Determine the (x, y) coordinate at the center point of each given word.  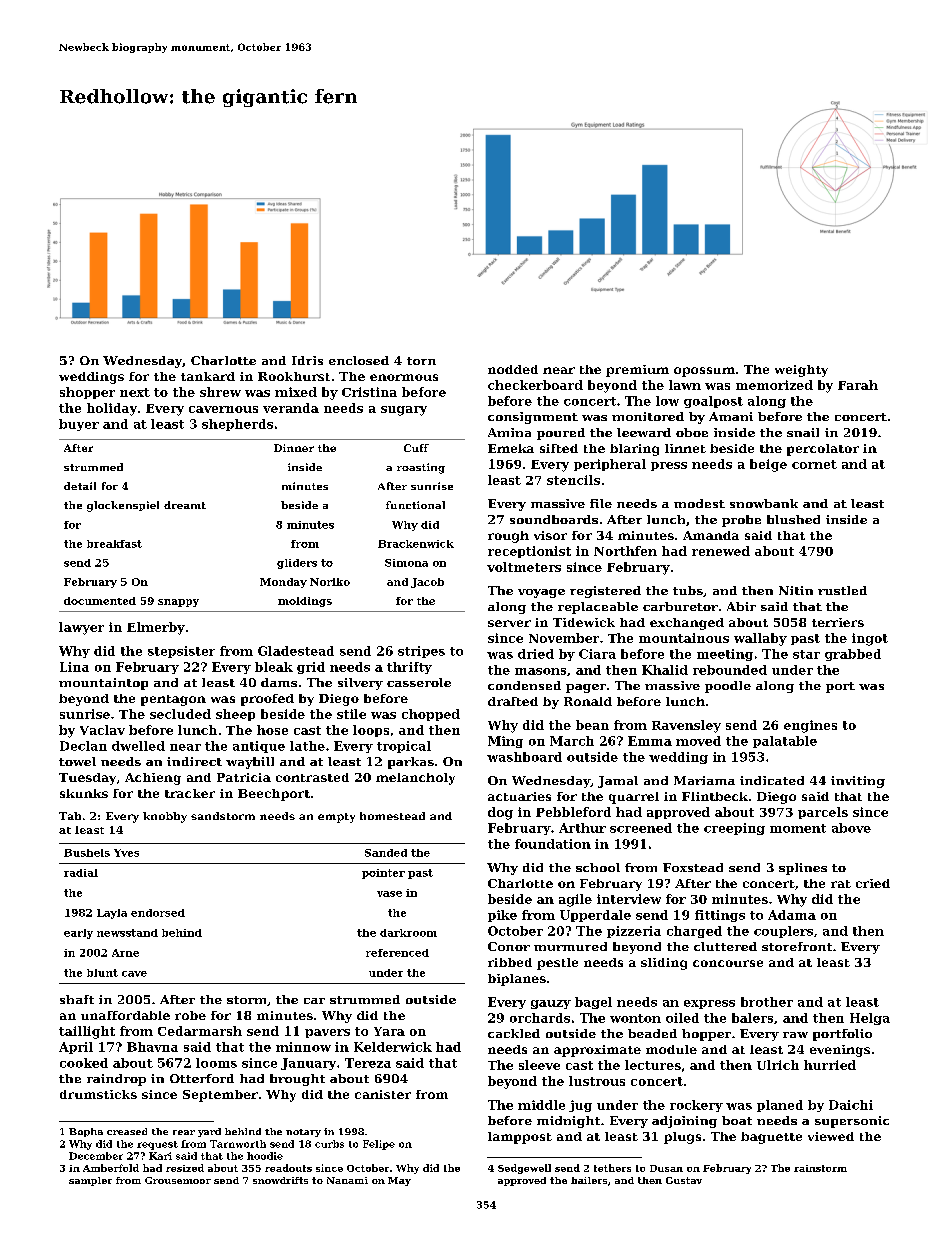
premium (637, 371)
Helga (870, 1019)
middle (541, 1105)
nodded (513, 369)
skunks (84, 793)
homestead (392, 816)
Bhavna (152, 1047)
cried (873, 883)
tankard (208, 376)
